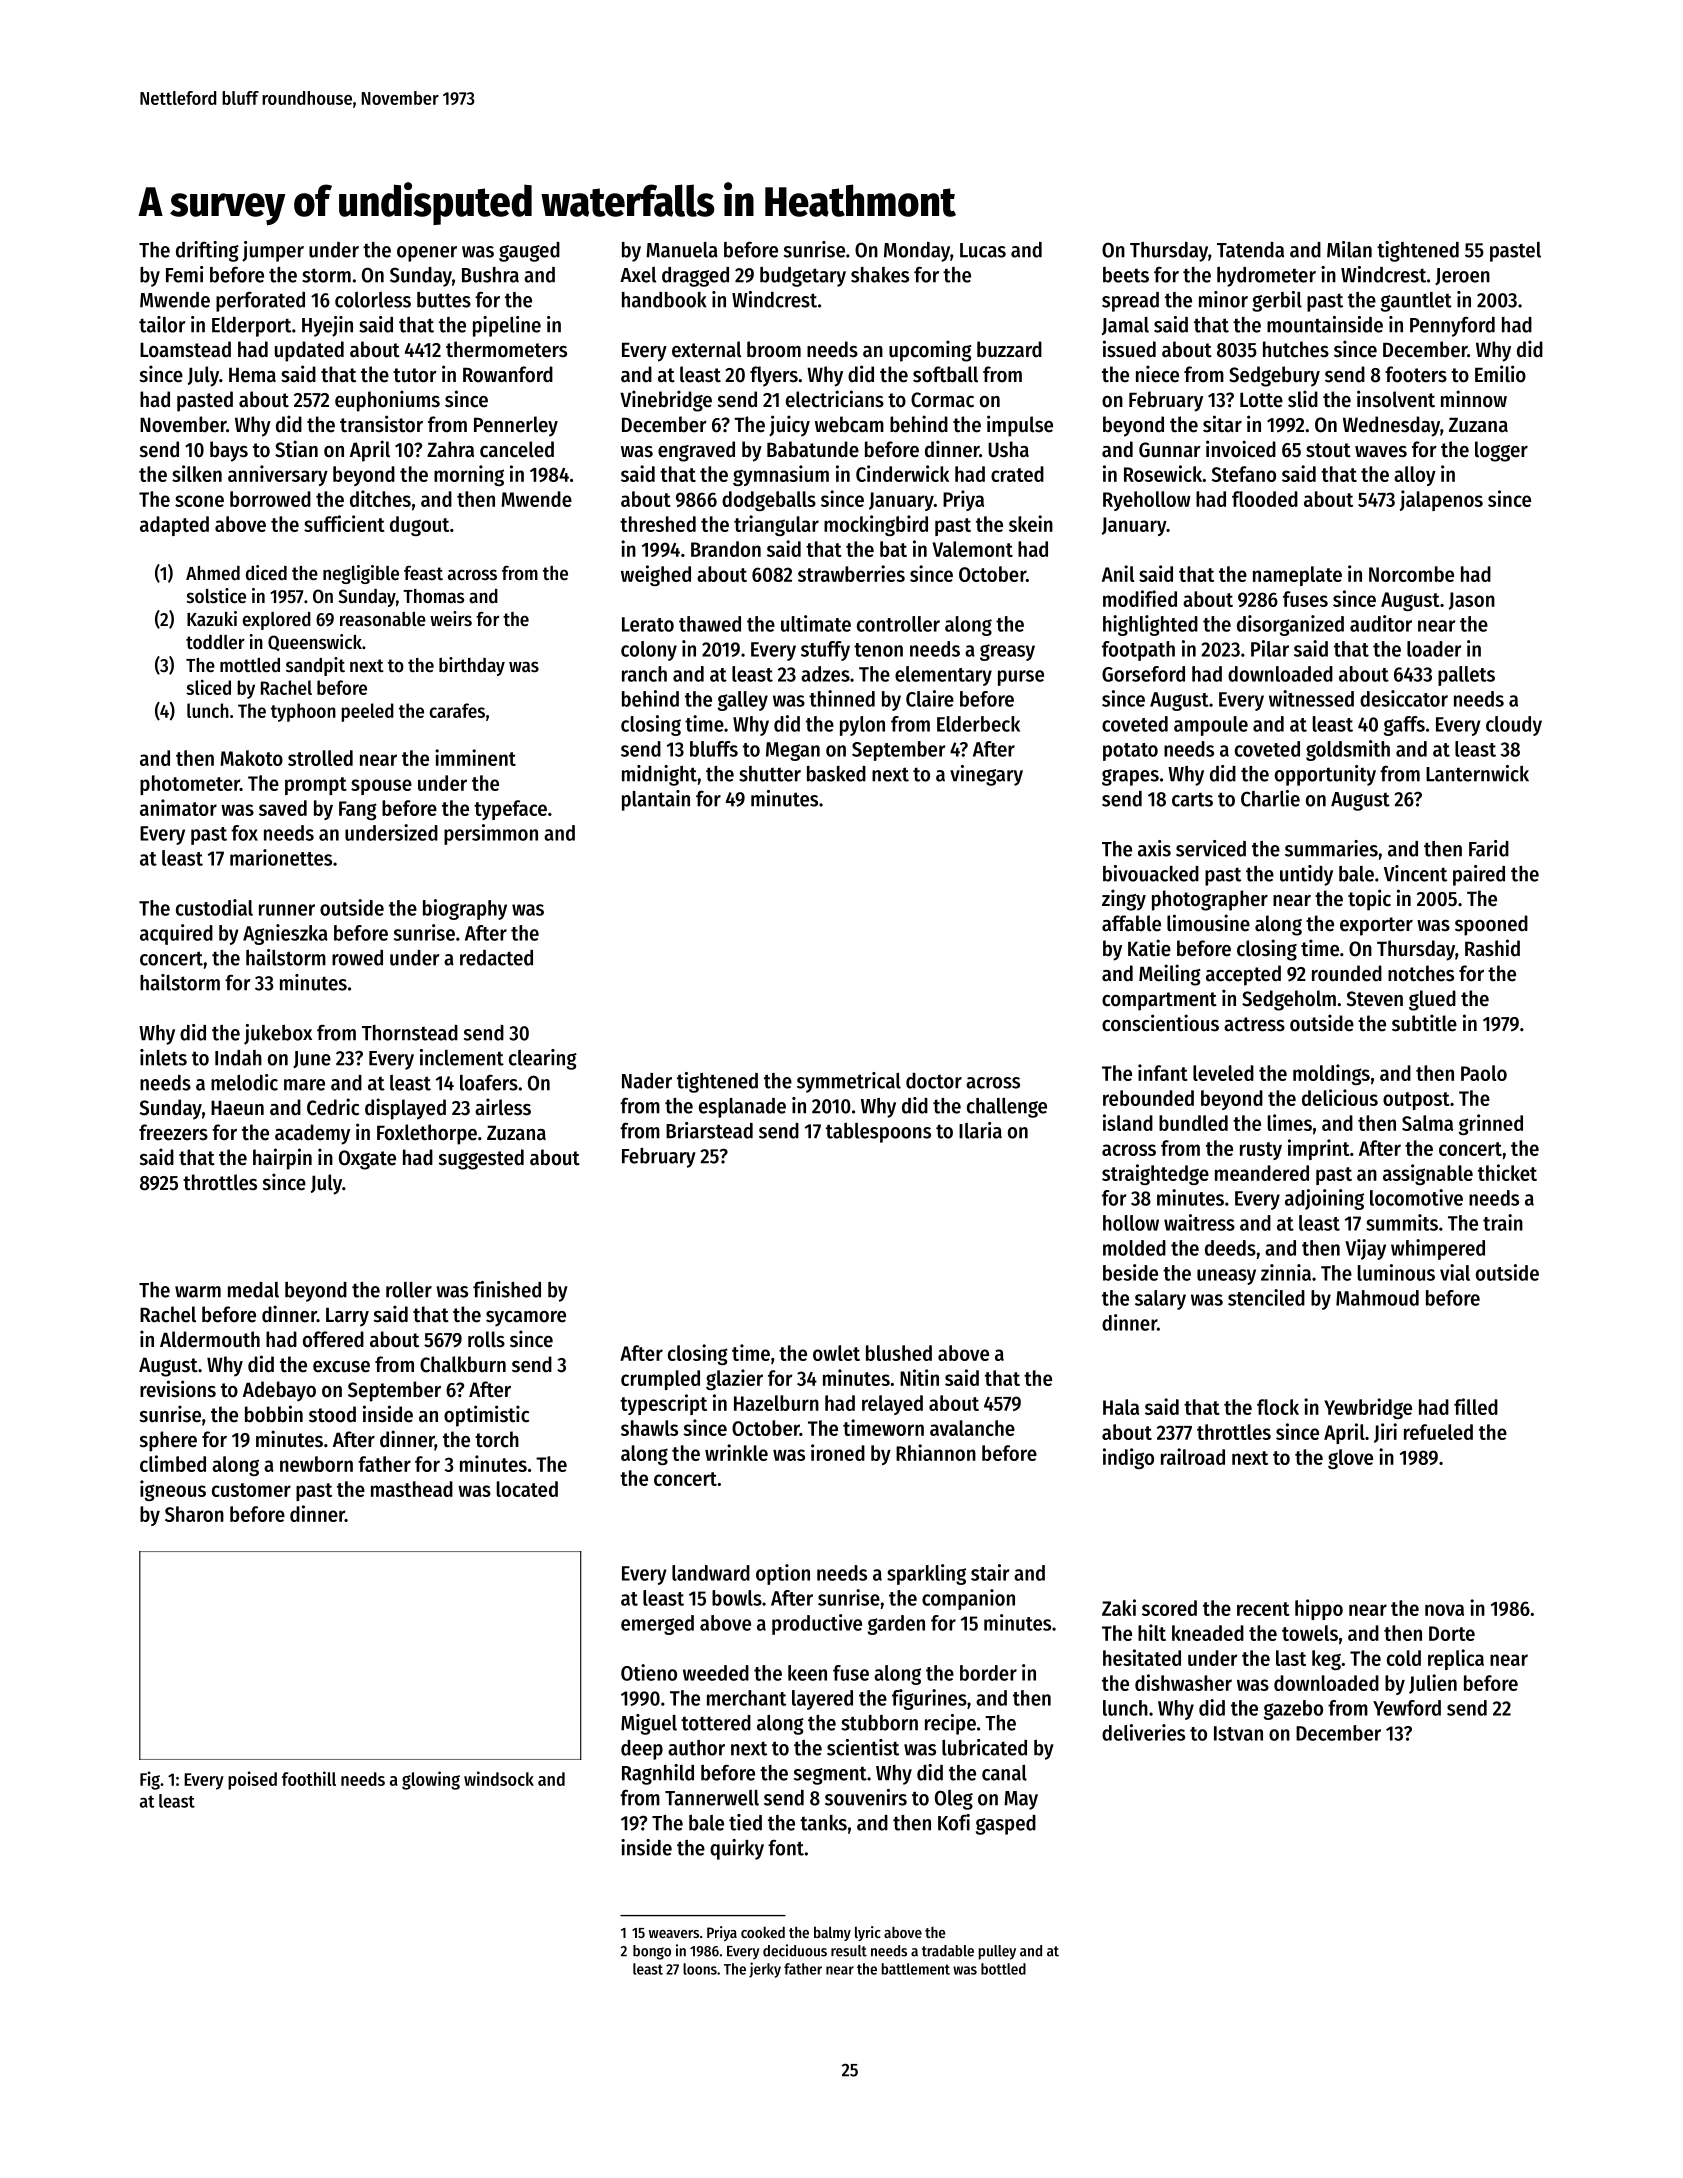  What do you see at coordinates (649, 651) in the document?
I see `colony` at bounding box center [649, 651].
